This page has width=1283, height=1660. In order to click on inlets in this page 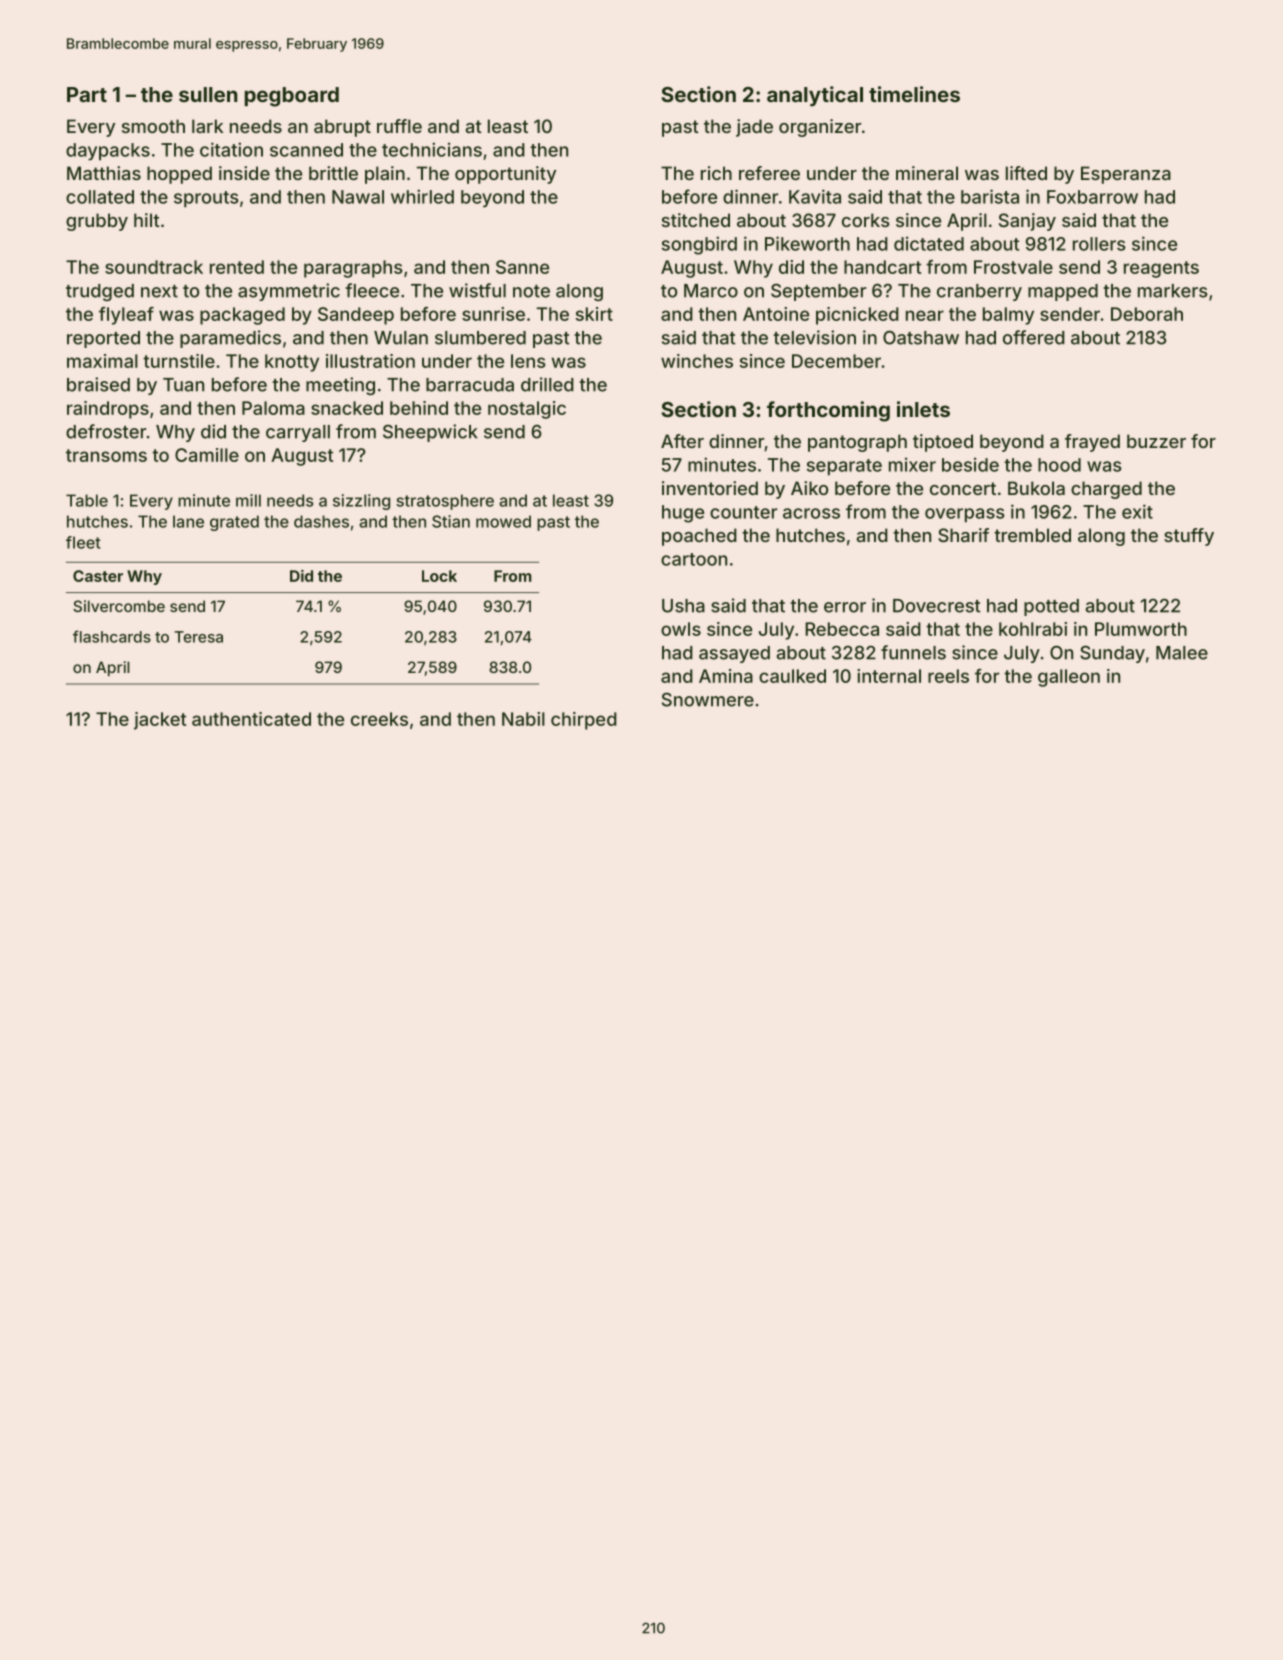, I will do `click(923, 409)`.
